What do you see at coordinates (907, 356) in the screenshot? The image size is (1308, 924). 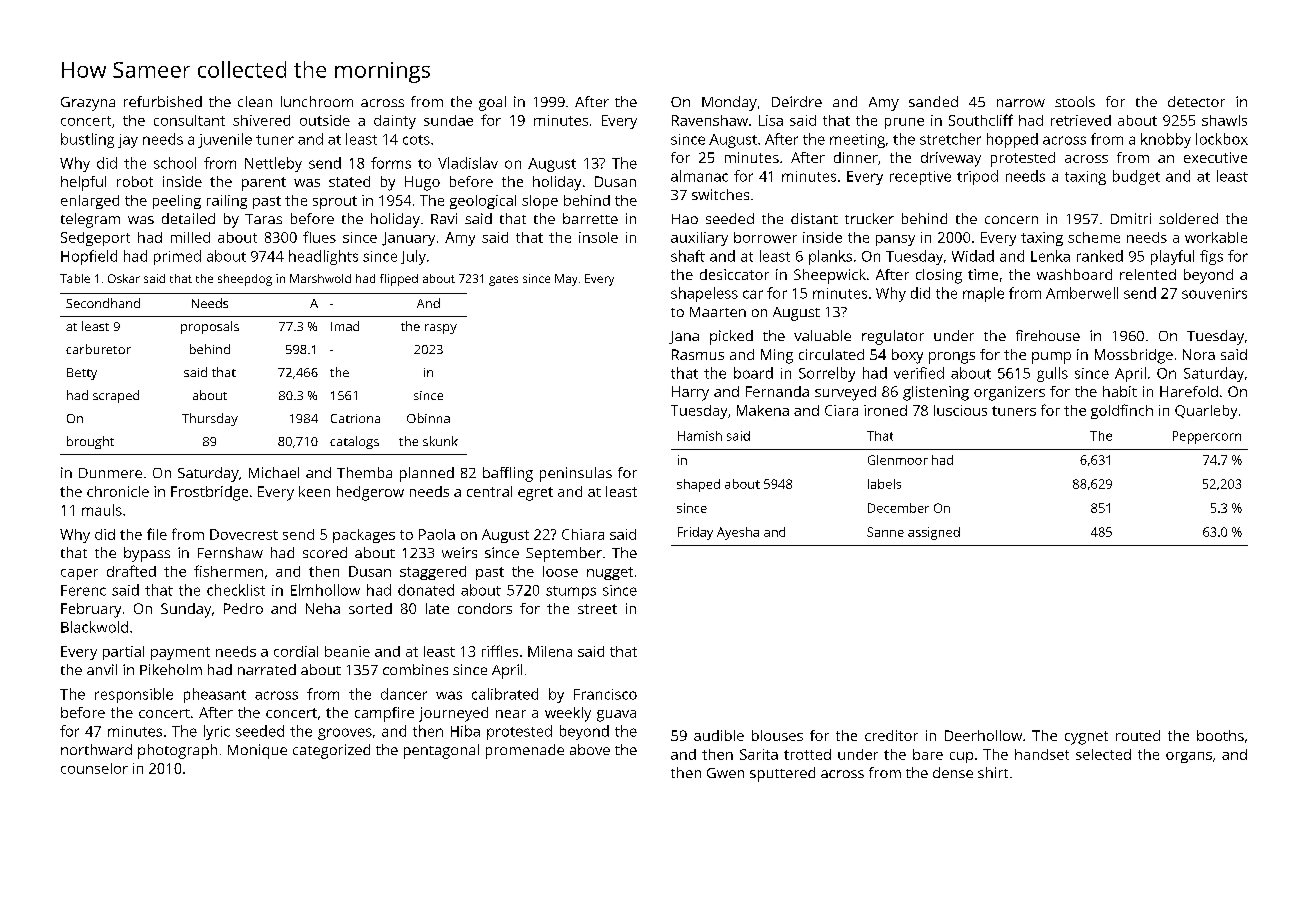 I see `boxy` at bounding box center [907, 356].
